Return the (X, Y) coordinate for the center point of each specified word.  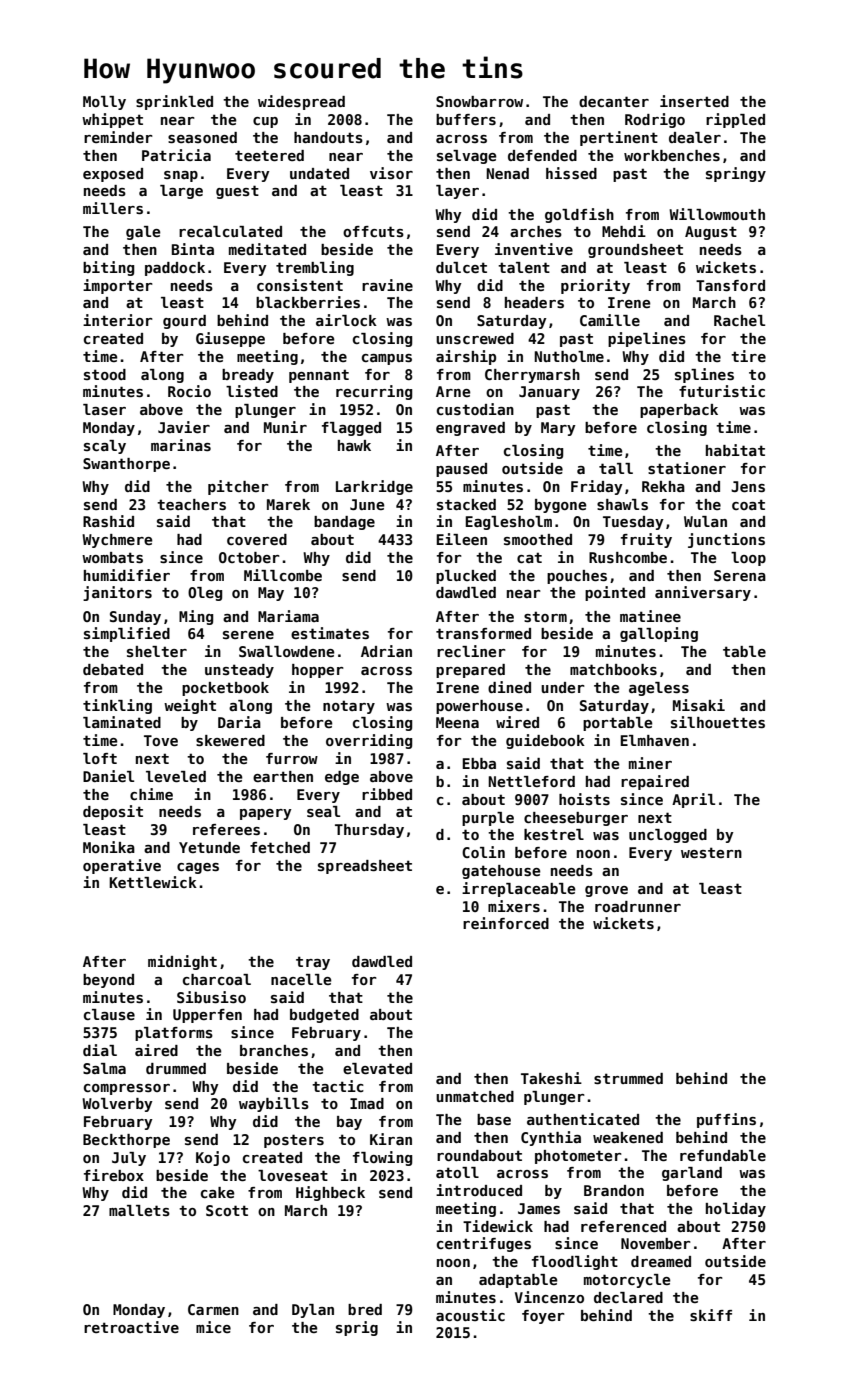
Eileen (462, 539)
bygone (561, 506)
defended (542, 155)
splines (704, 375)
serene (248, 635)
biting (108, 268)
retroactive (131, 1327)
